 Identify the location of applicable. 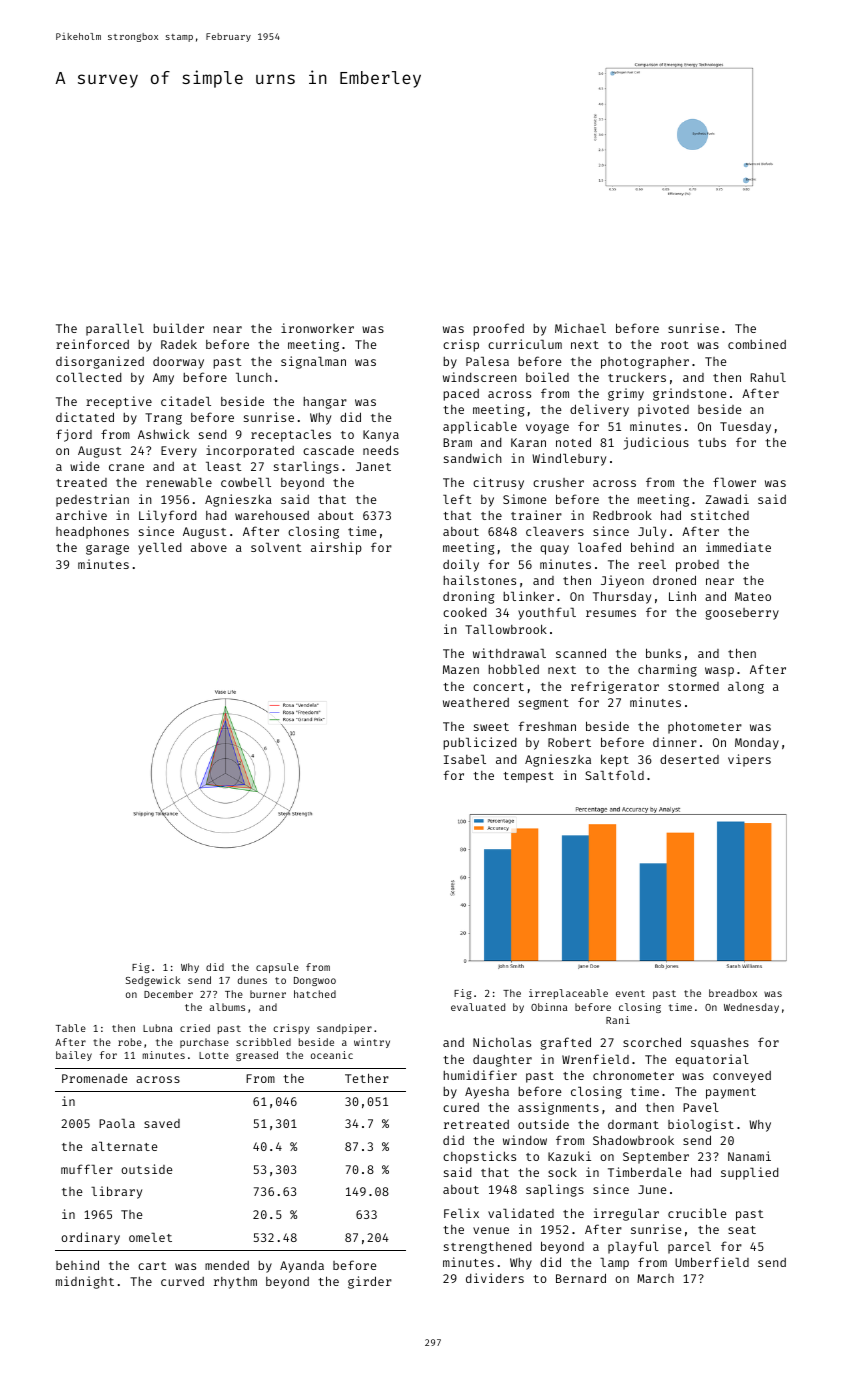
(480, 427).
